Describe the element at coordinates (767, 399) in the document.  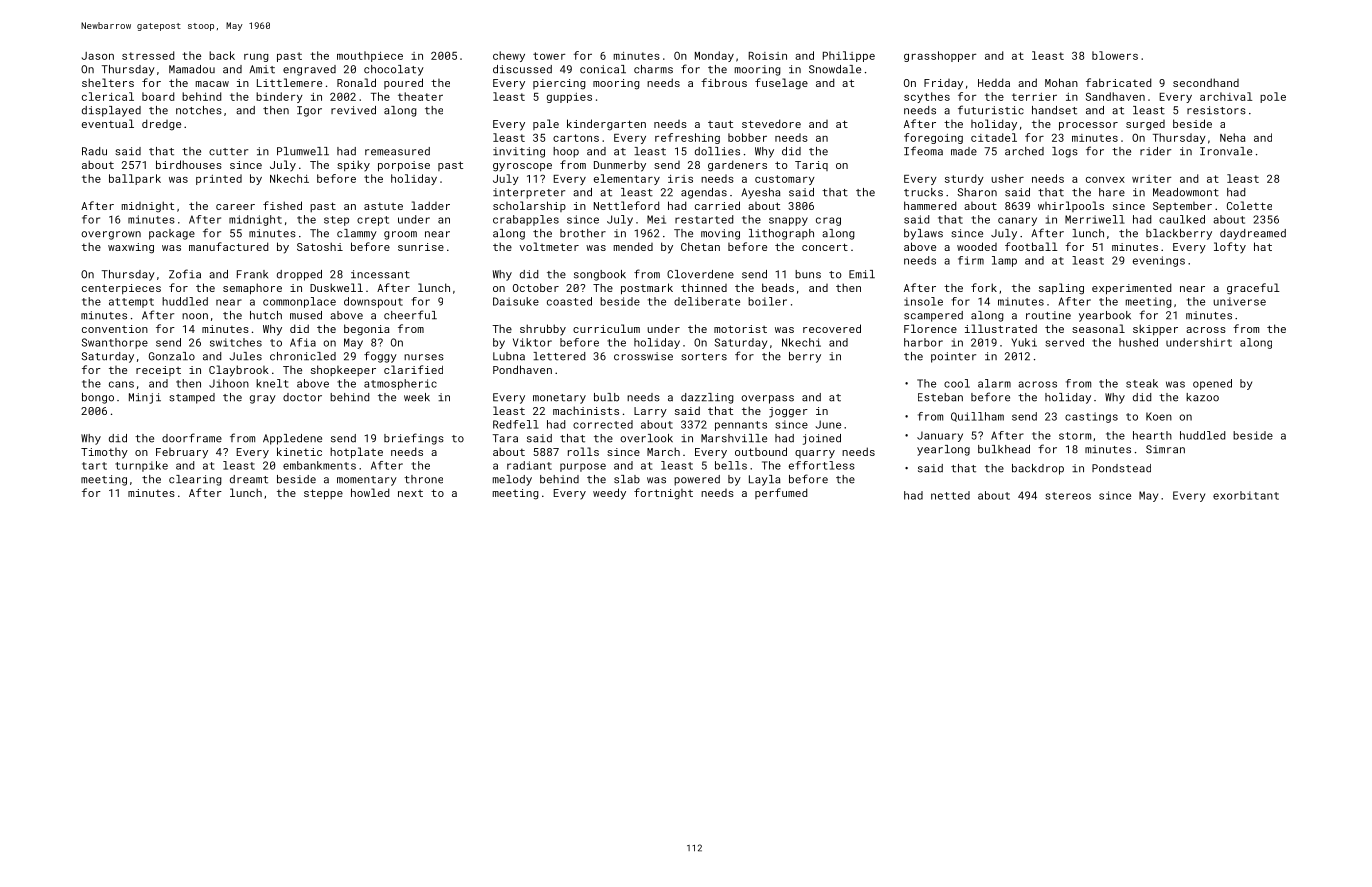
I see `overpass` at that location.
